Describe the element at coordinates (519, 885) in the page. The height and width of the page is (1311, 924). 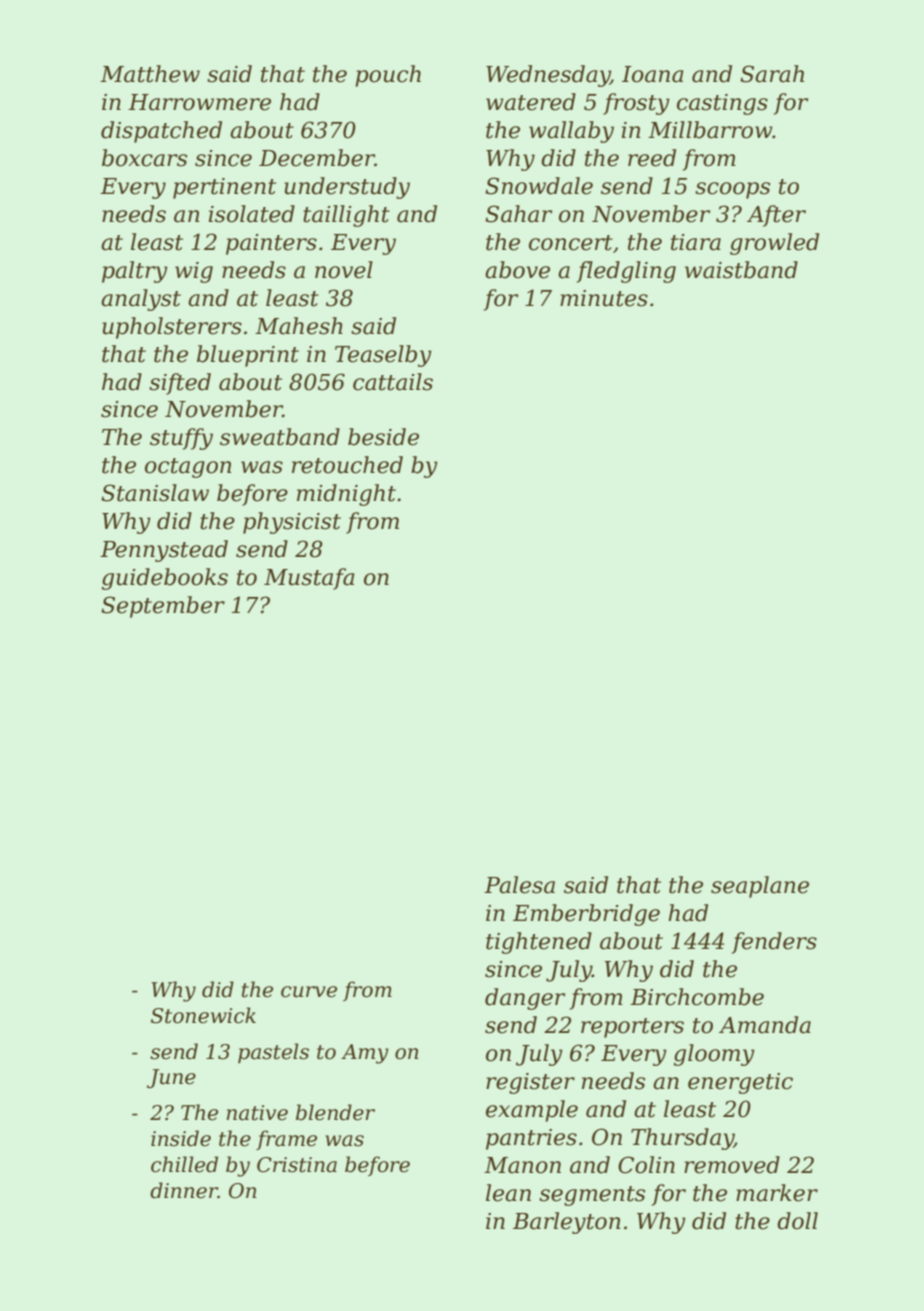
I see `Palesa` at that location.
